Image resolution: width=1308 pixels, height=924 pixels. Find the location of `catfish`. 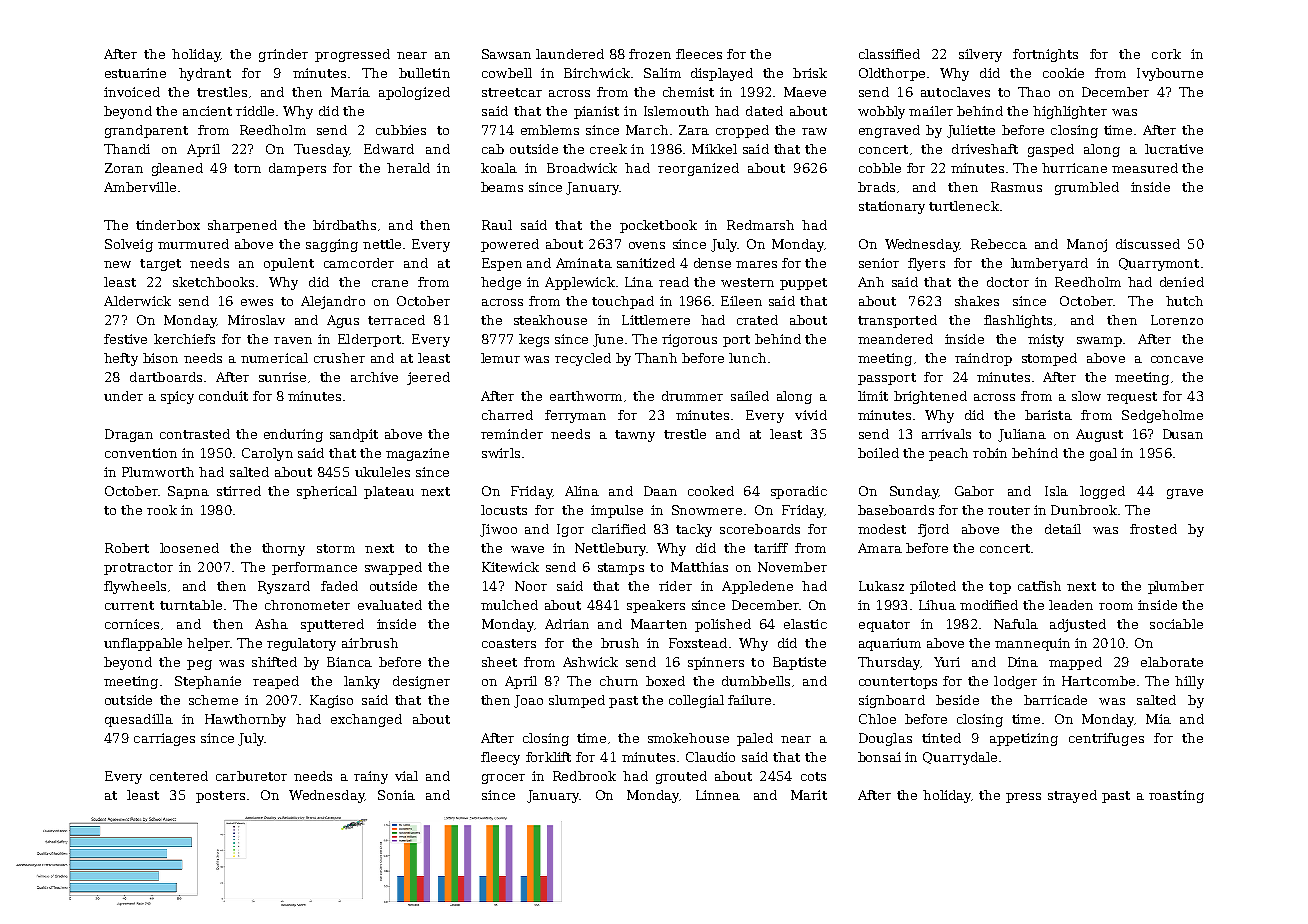

catfish is located at coordinates (1039, 586).
